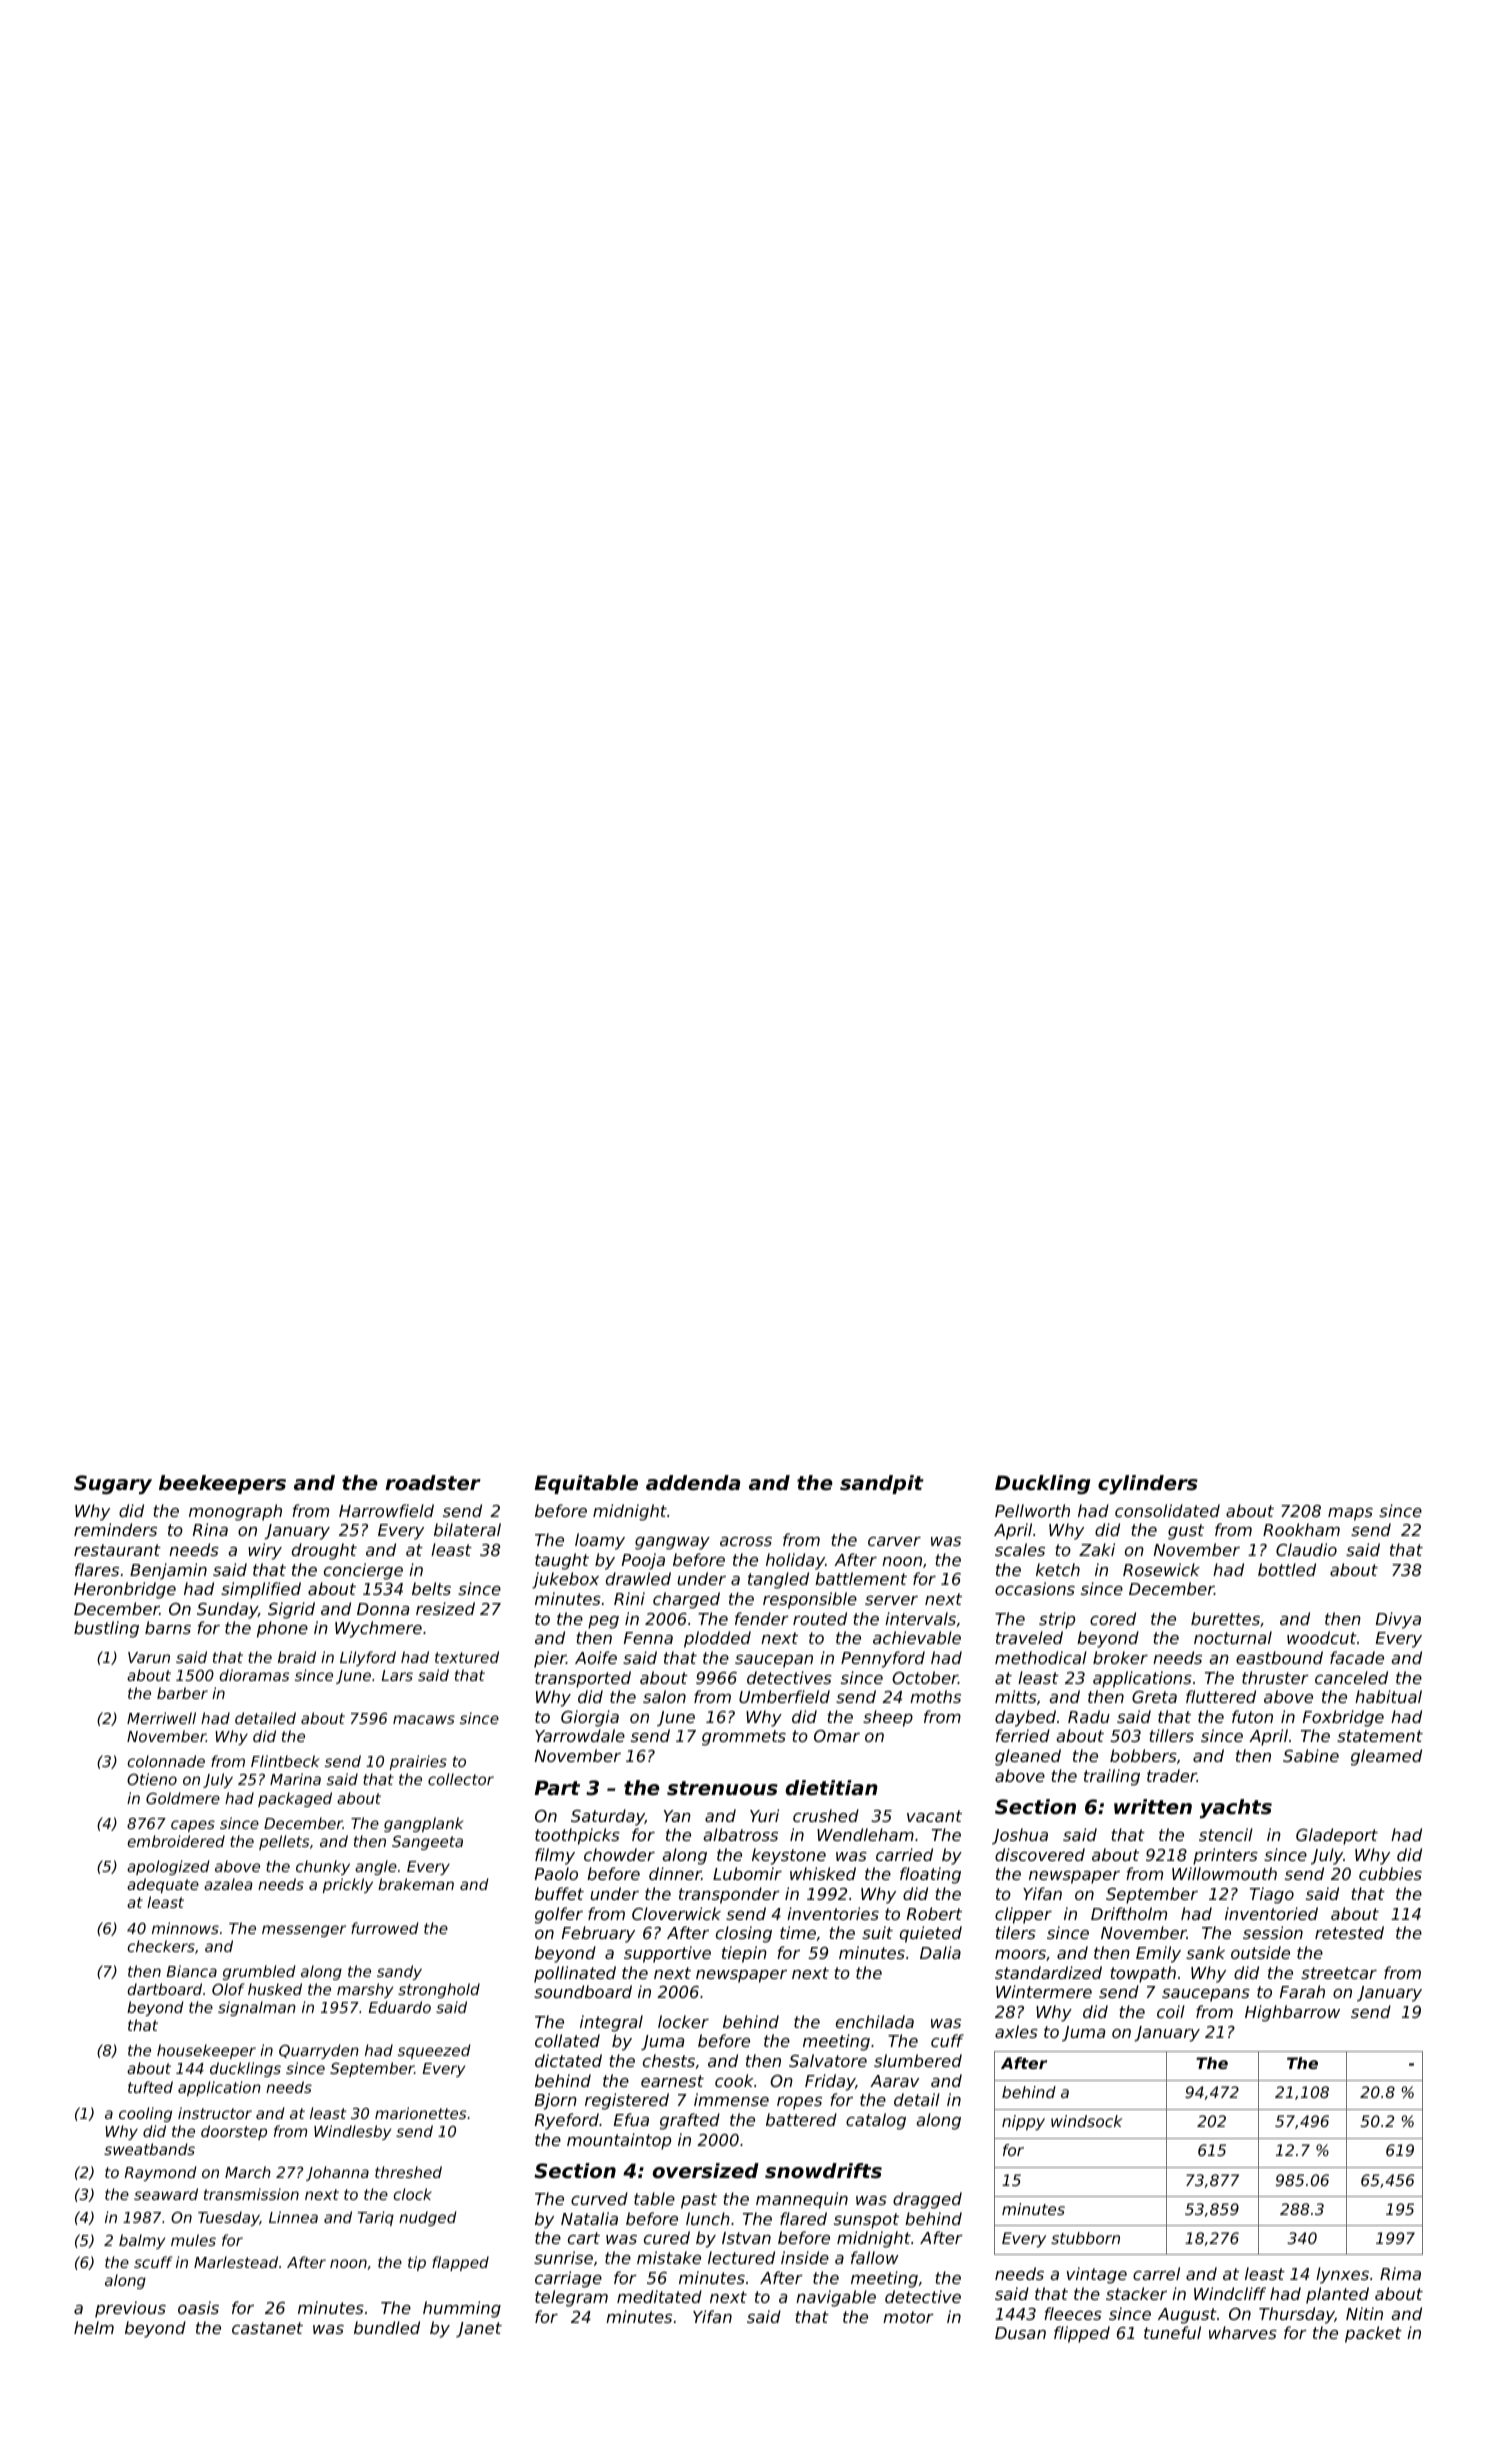  What do you see at coordinates (744, 1954) in the screenshot?
I see `tiepin` at bounding box center [744, 1954].
